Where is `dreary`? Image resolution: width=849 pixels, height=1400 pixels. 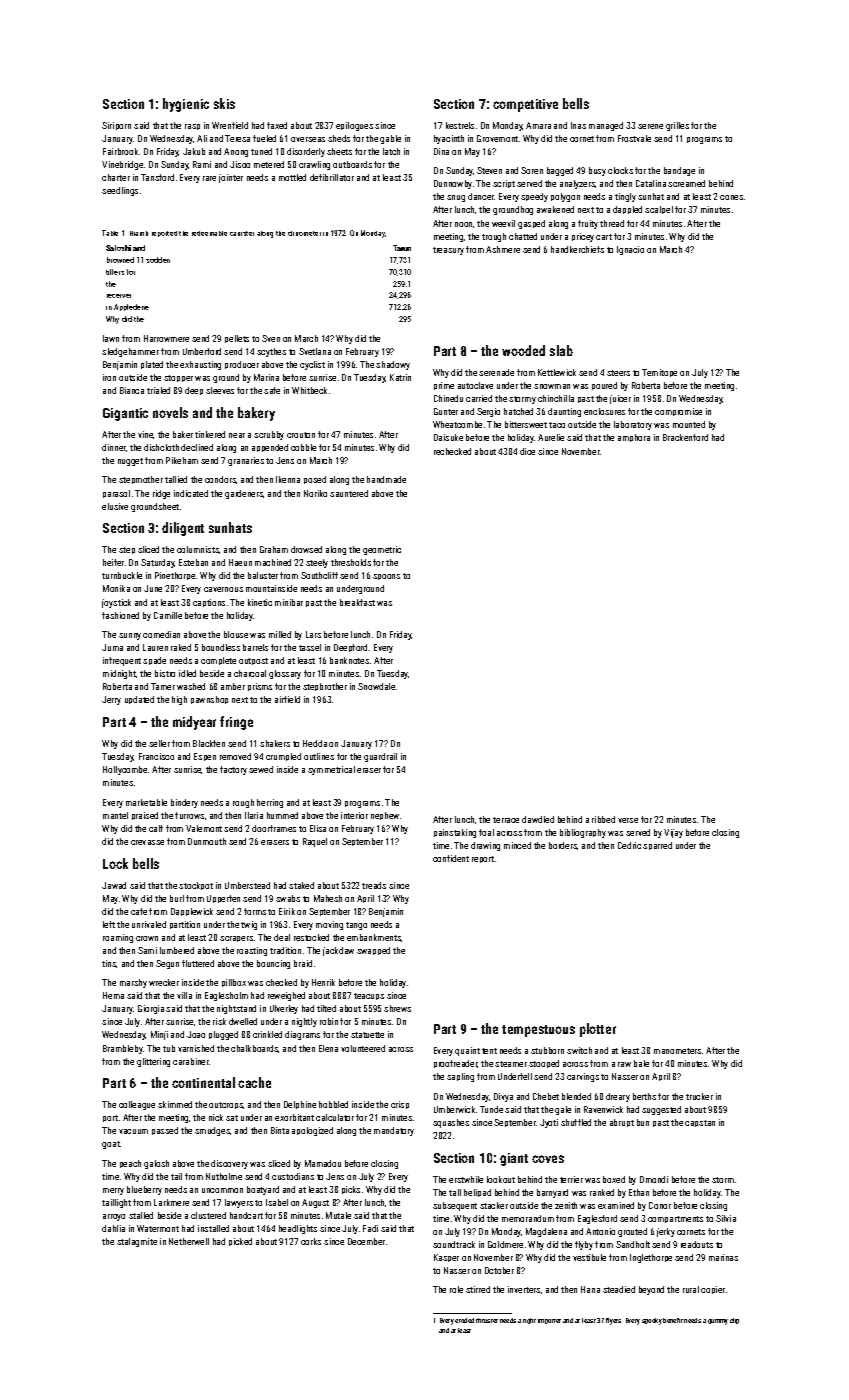
dreary is located at coordinates (618, 1097).
